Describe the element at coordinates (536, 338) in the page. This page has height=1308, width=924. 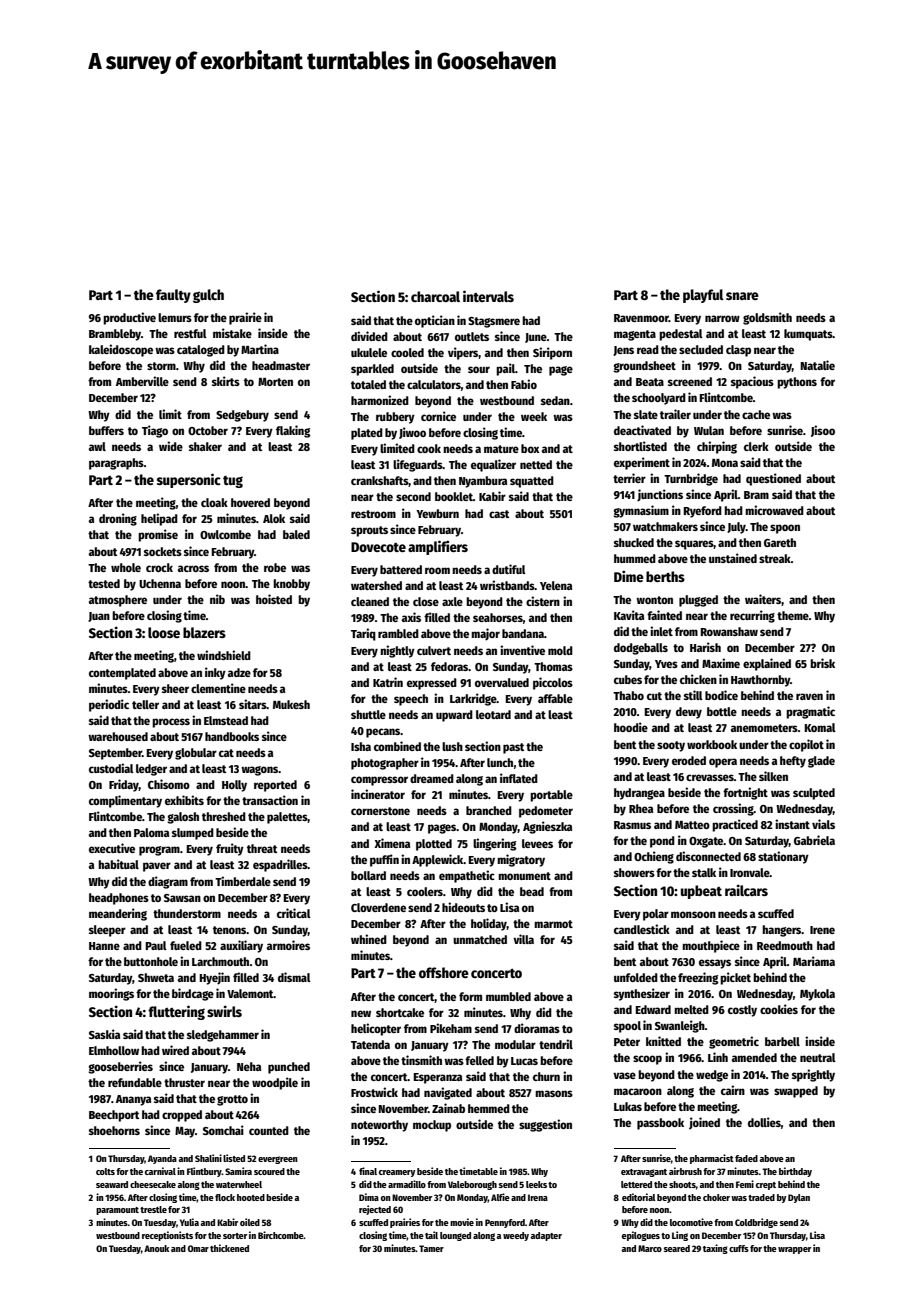
I see `June` at that location.
